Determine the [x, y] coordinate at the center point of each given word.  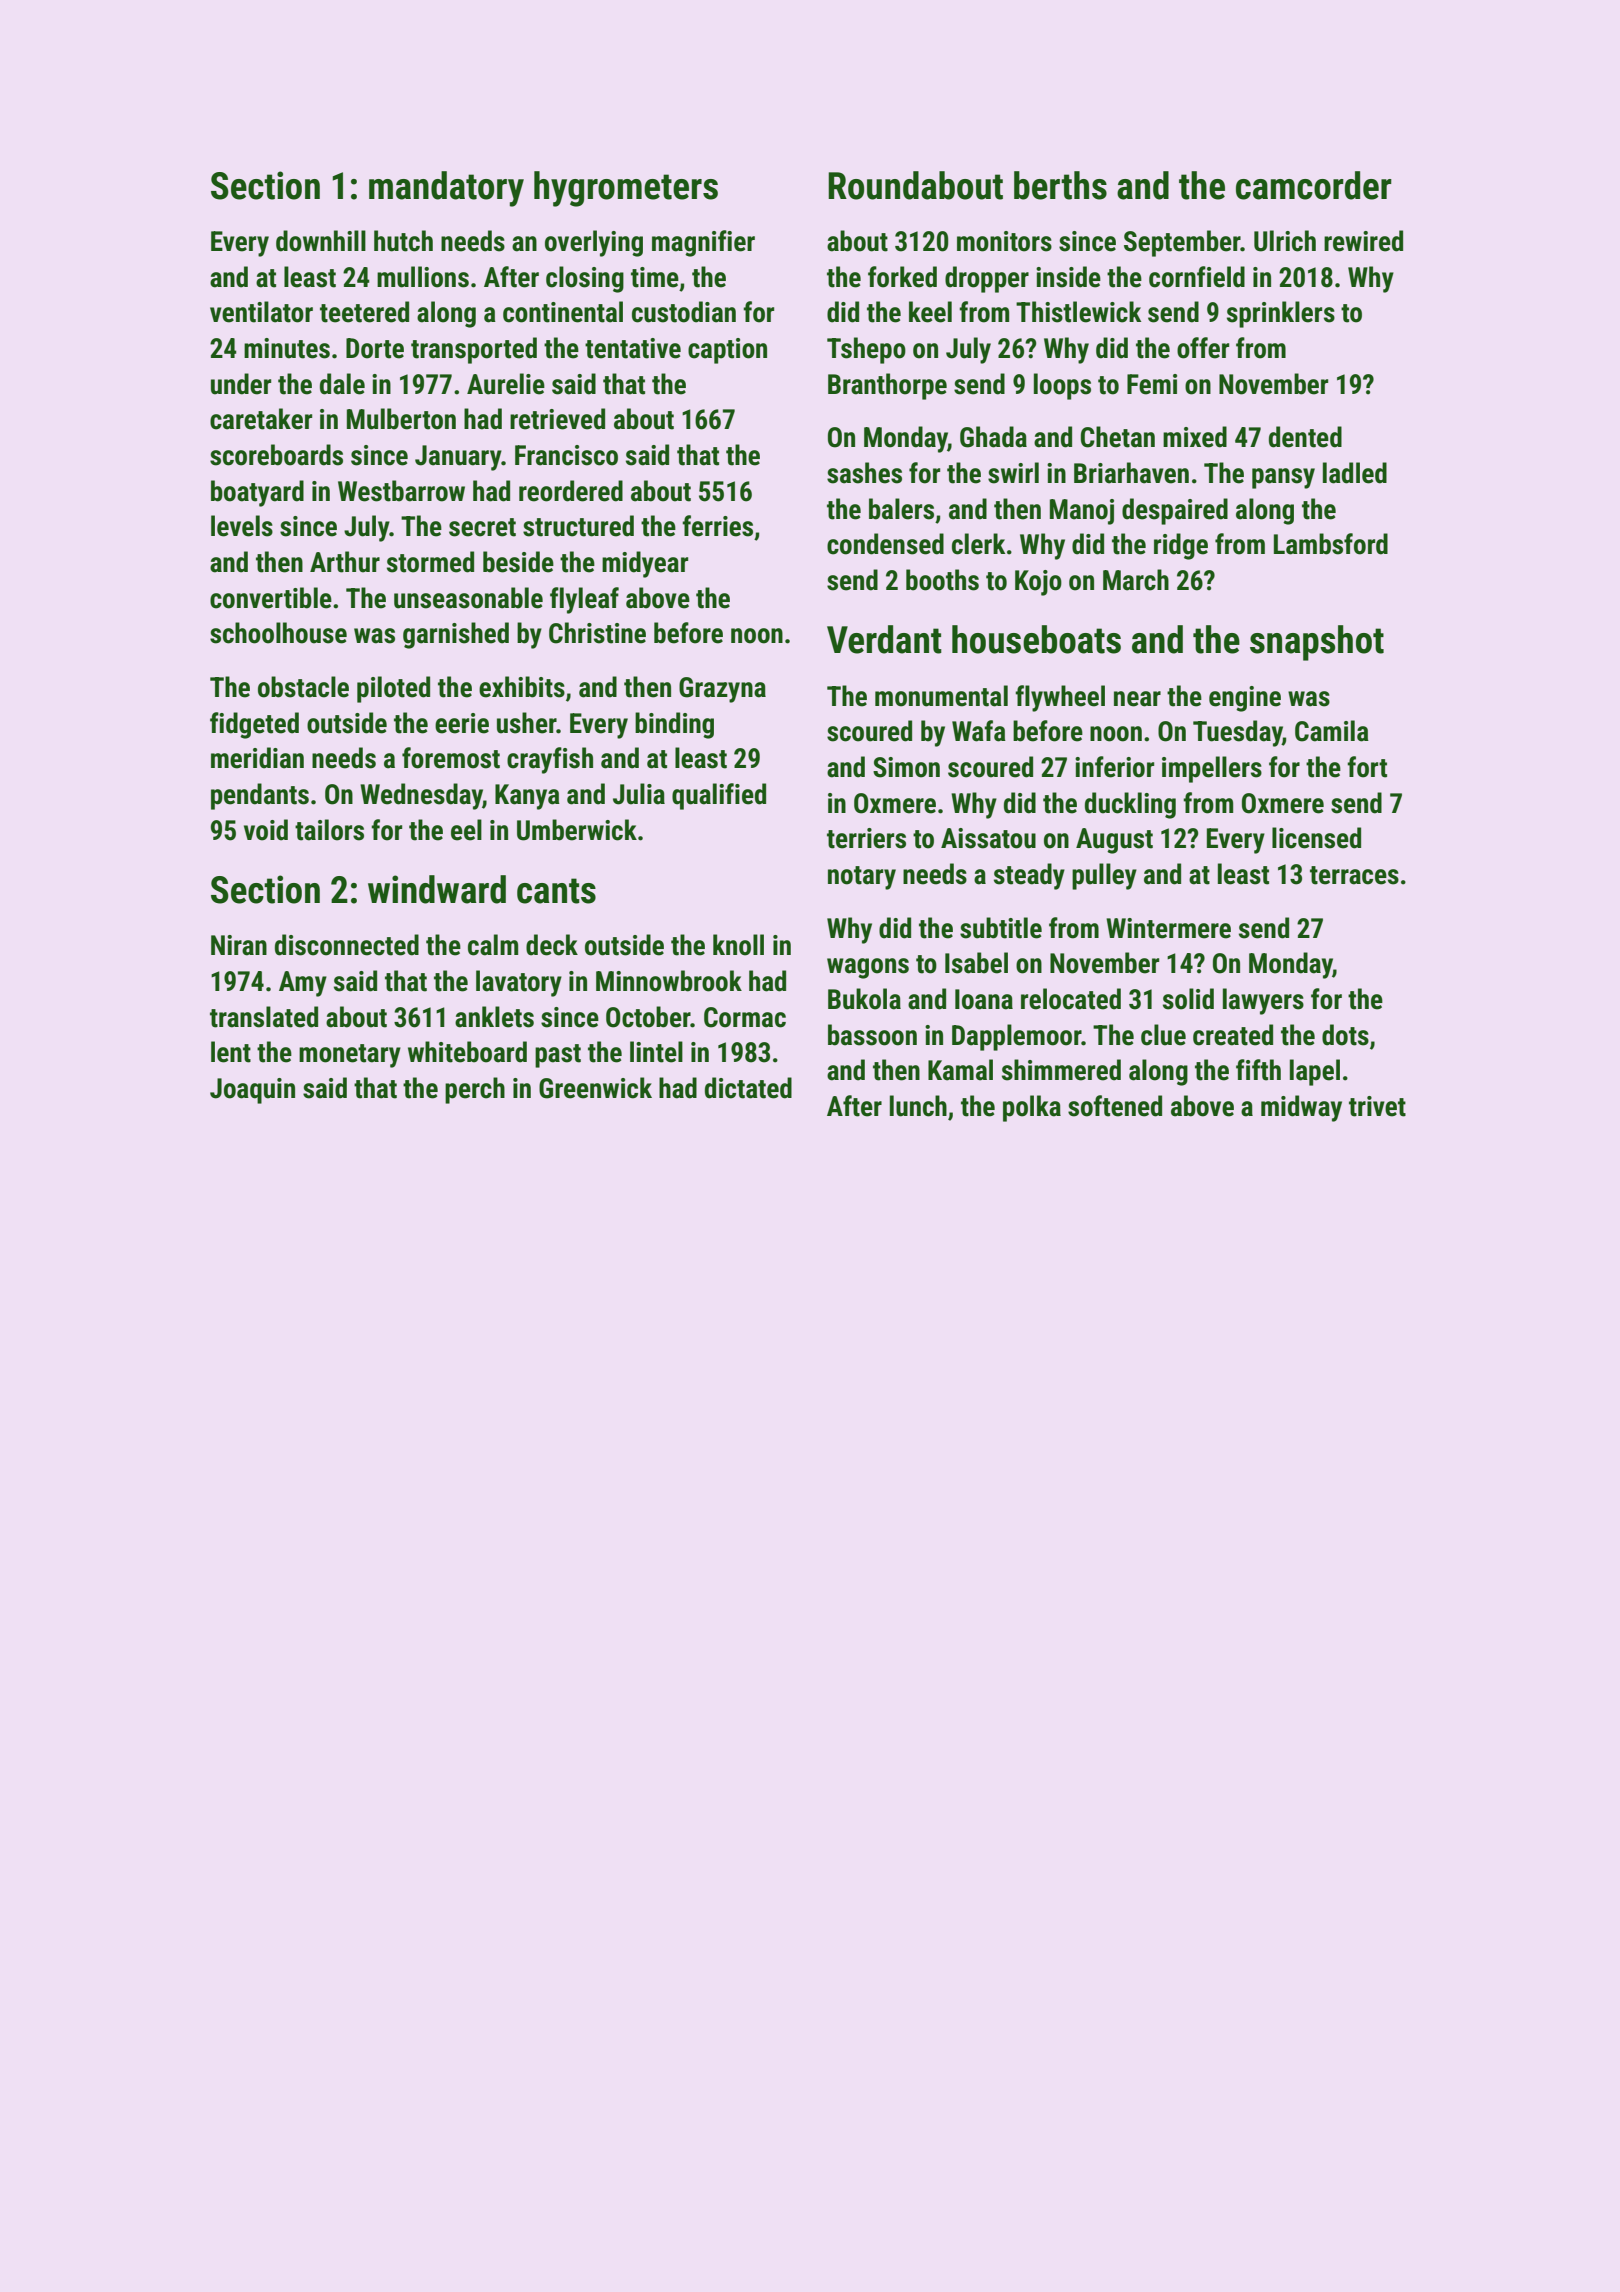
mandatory [446, 189]
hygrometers [626, 189]
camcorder [1314, 185]
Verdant [884, 639]
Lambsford [1331, 544]
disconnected [347, 945]
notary [862, 878]
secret [482, 527]
